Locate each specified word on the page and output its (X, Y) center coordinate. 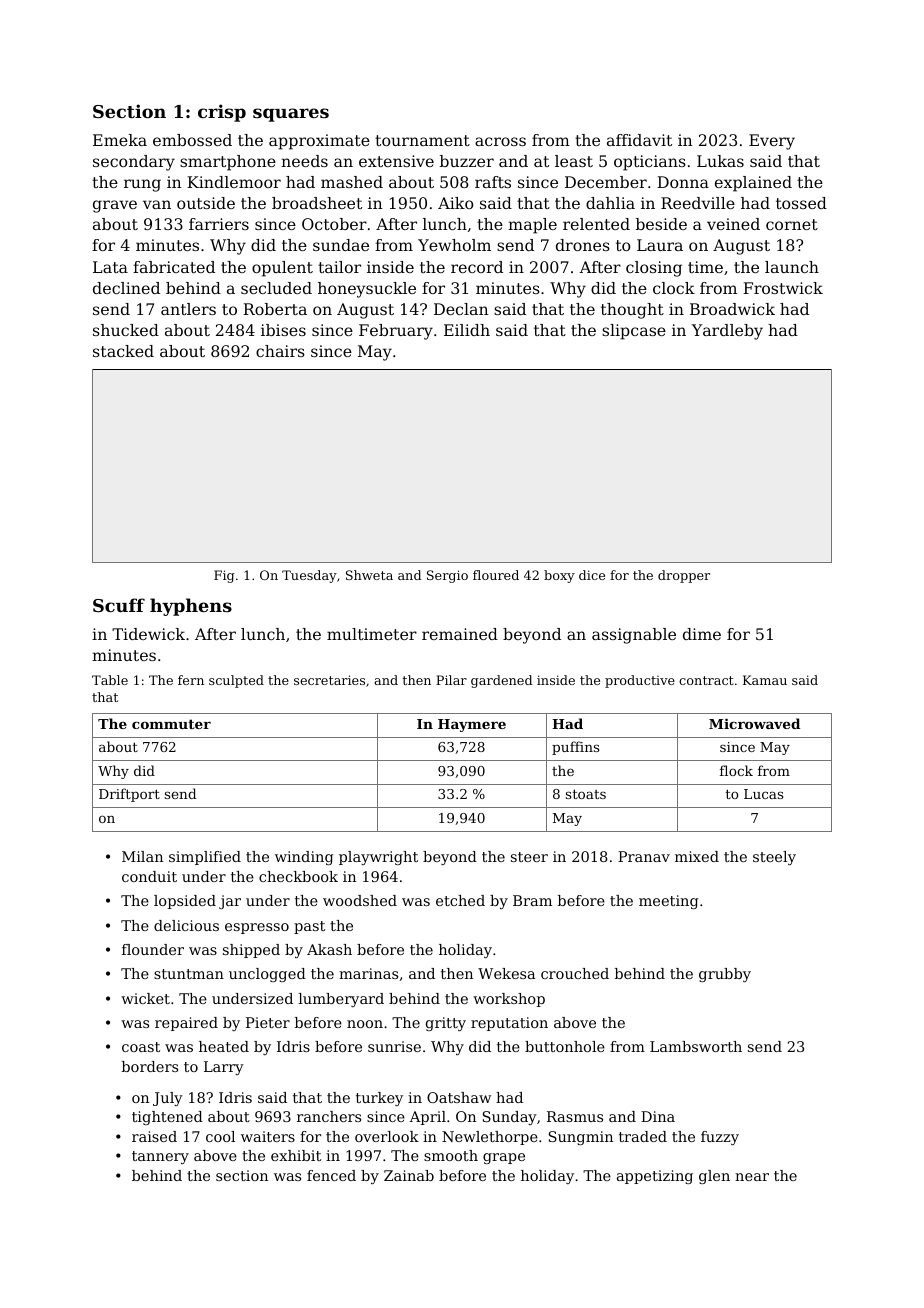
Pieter (268, 1022)
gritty (446, 1024)
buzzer (467, 161)
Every (772, 142)
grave (115, 206)
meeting (669, 902)
